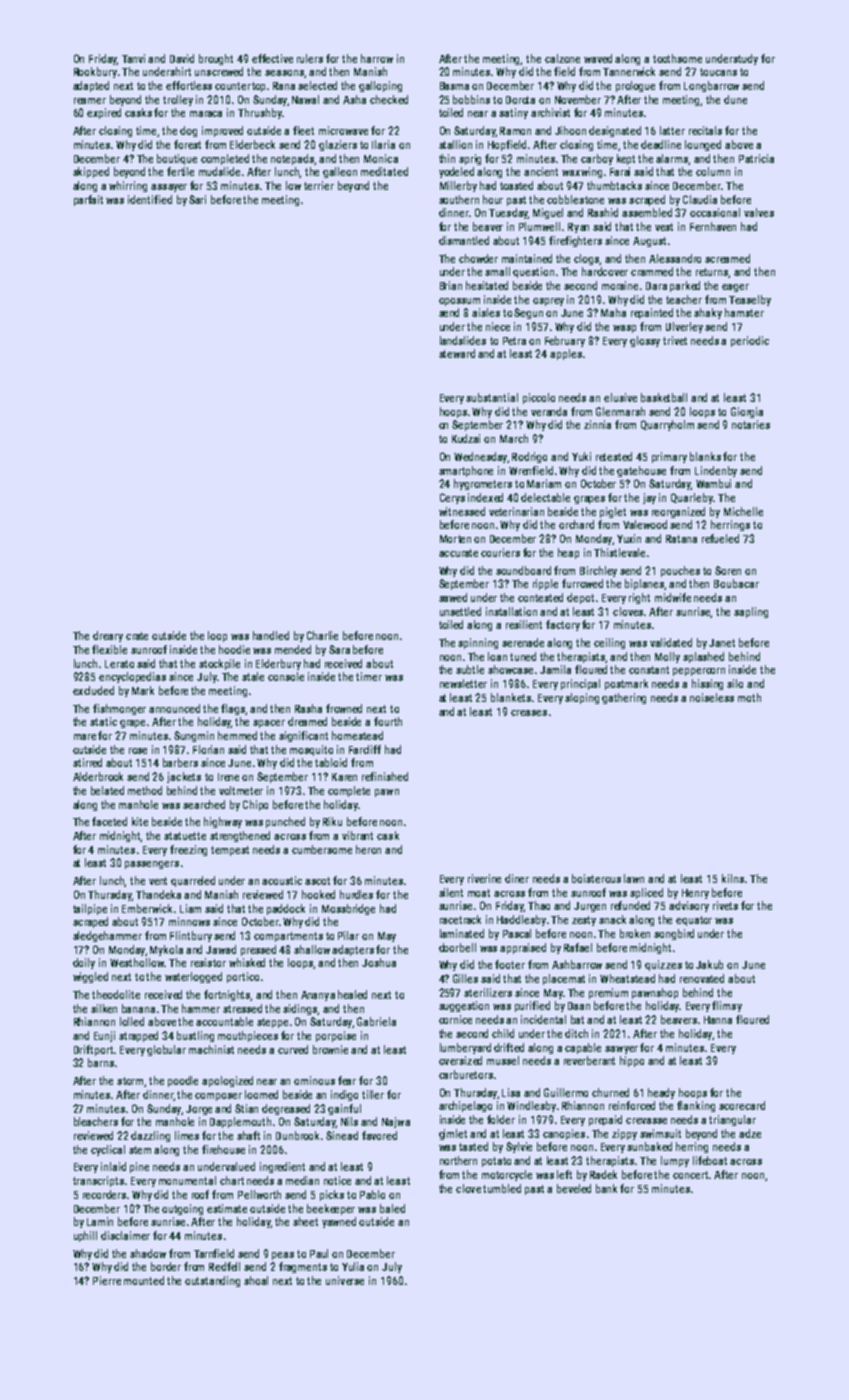 The image size is (849, 1400). I want to click on silent, so click(451, 892).
